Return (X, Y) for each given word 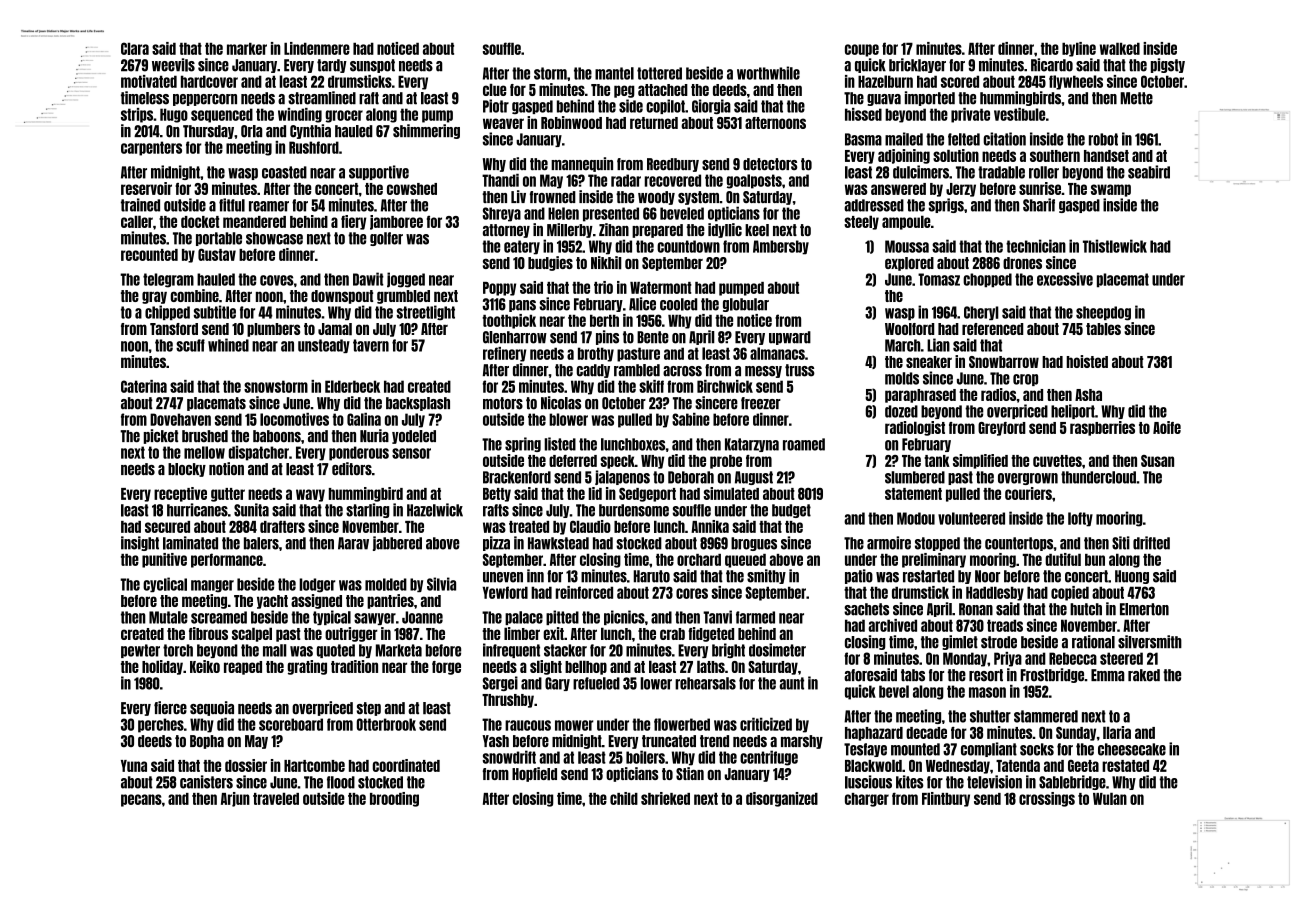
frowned (553, 197)
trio (603, 287)
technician (1036, 246)
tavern (371, 345)
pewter (140, 651)
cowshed (412, 189)
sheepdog (1103, 313)
